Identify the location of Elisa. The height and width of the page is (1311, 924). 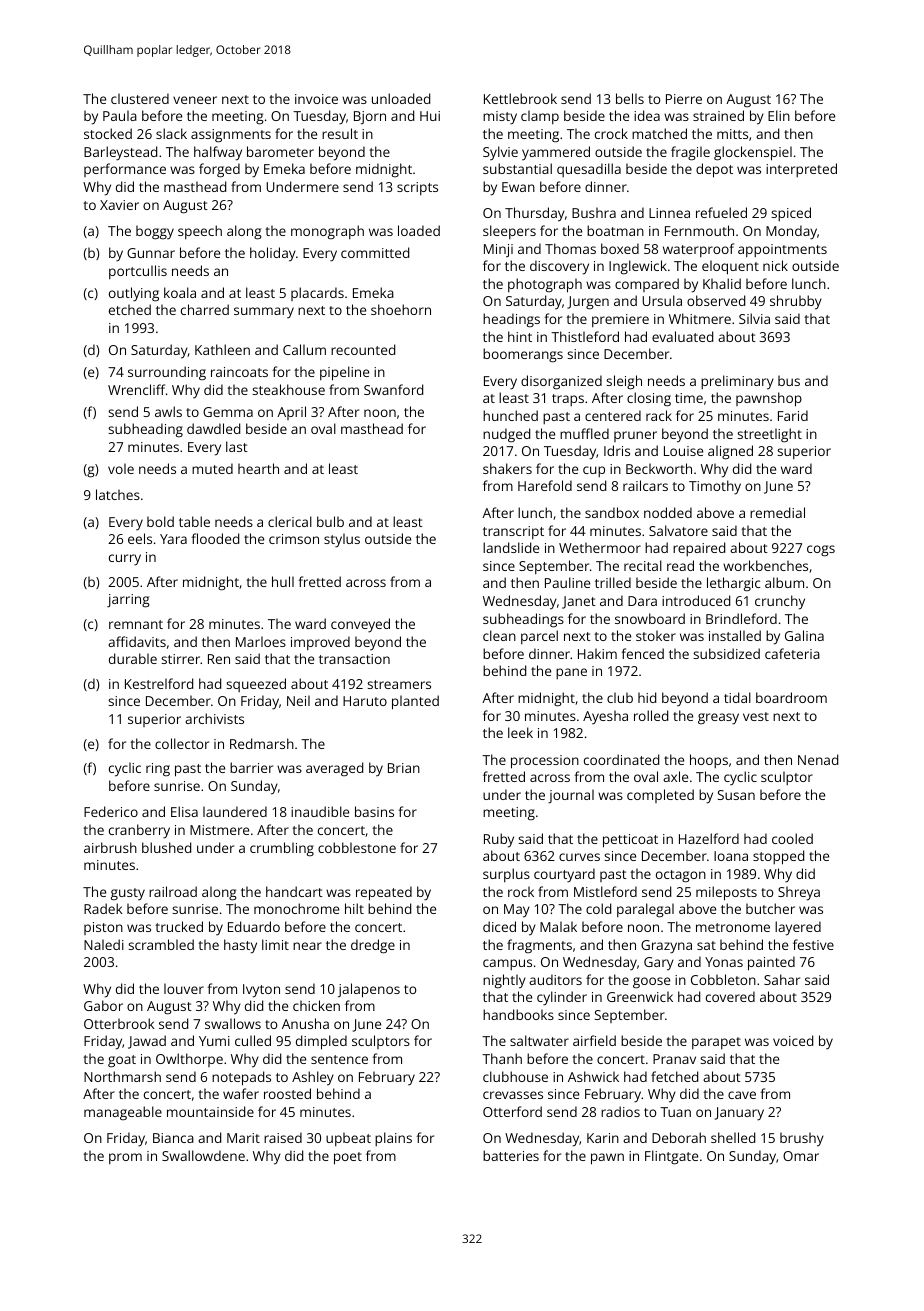
(184, 811).
